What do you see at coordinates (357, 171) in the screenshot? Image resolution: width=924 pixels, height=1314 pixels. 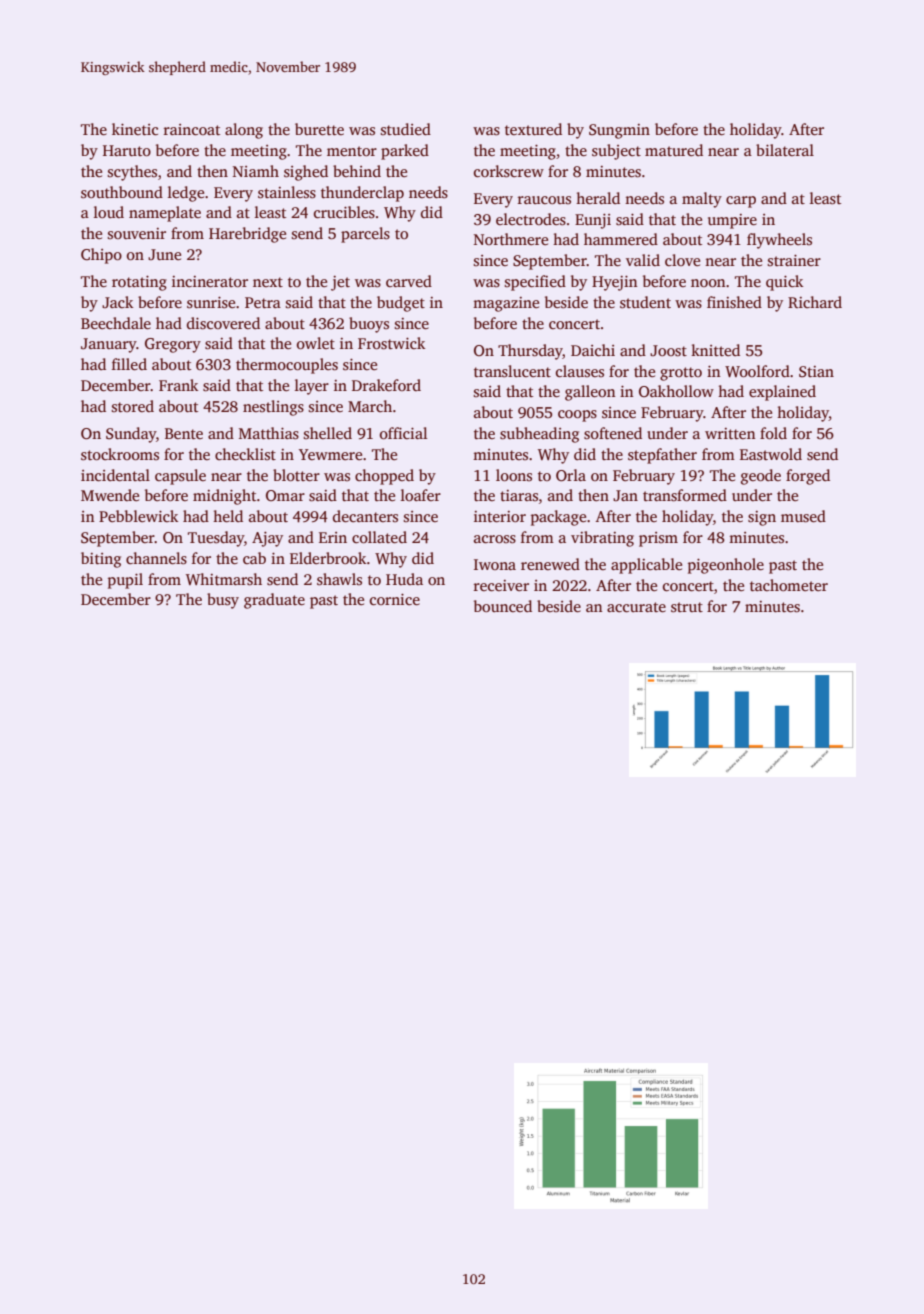 I see `behind` at bounding box center [357, 171].
